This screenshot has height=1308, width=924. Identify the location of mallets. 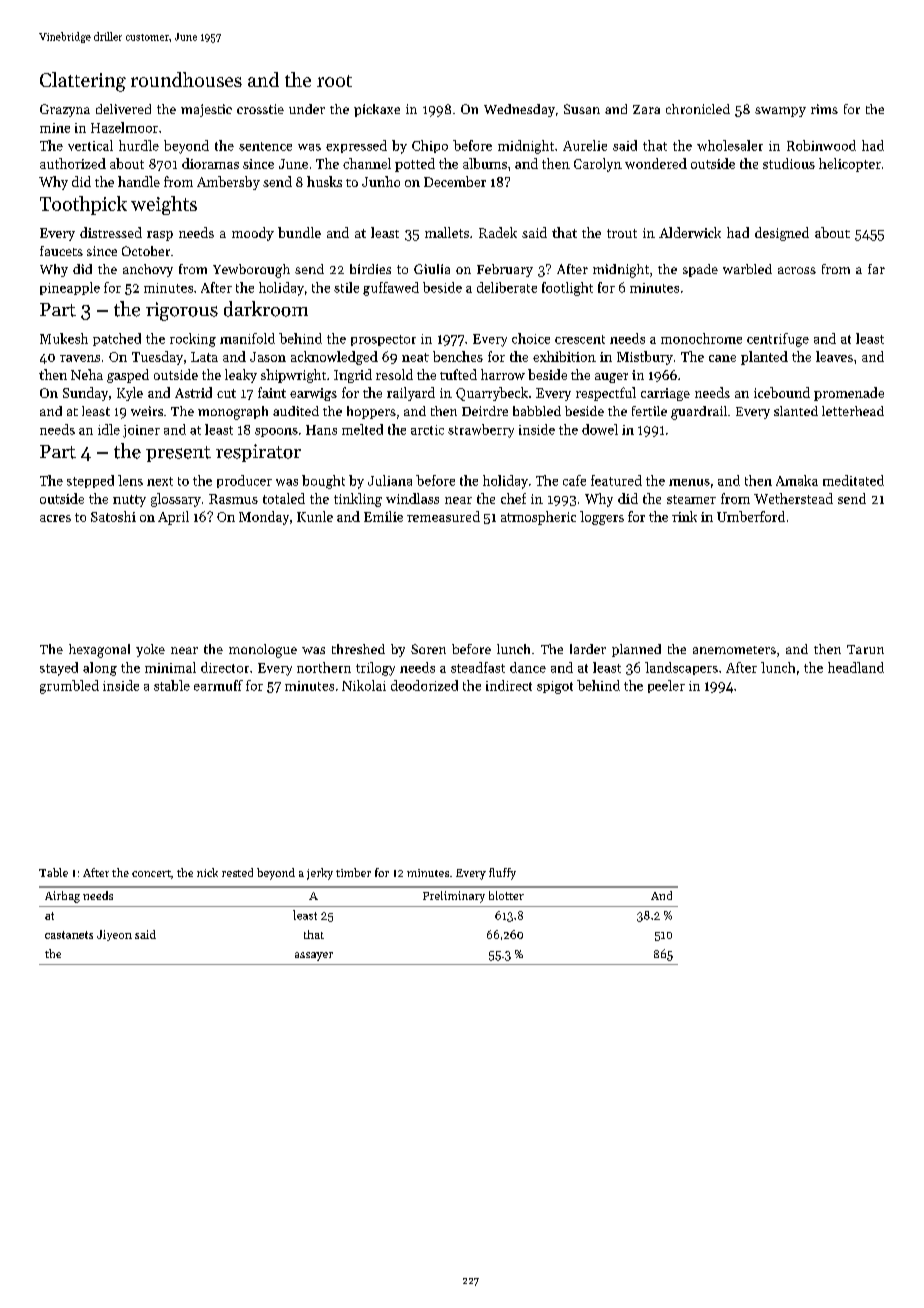
(447, 232).
